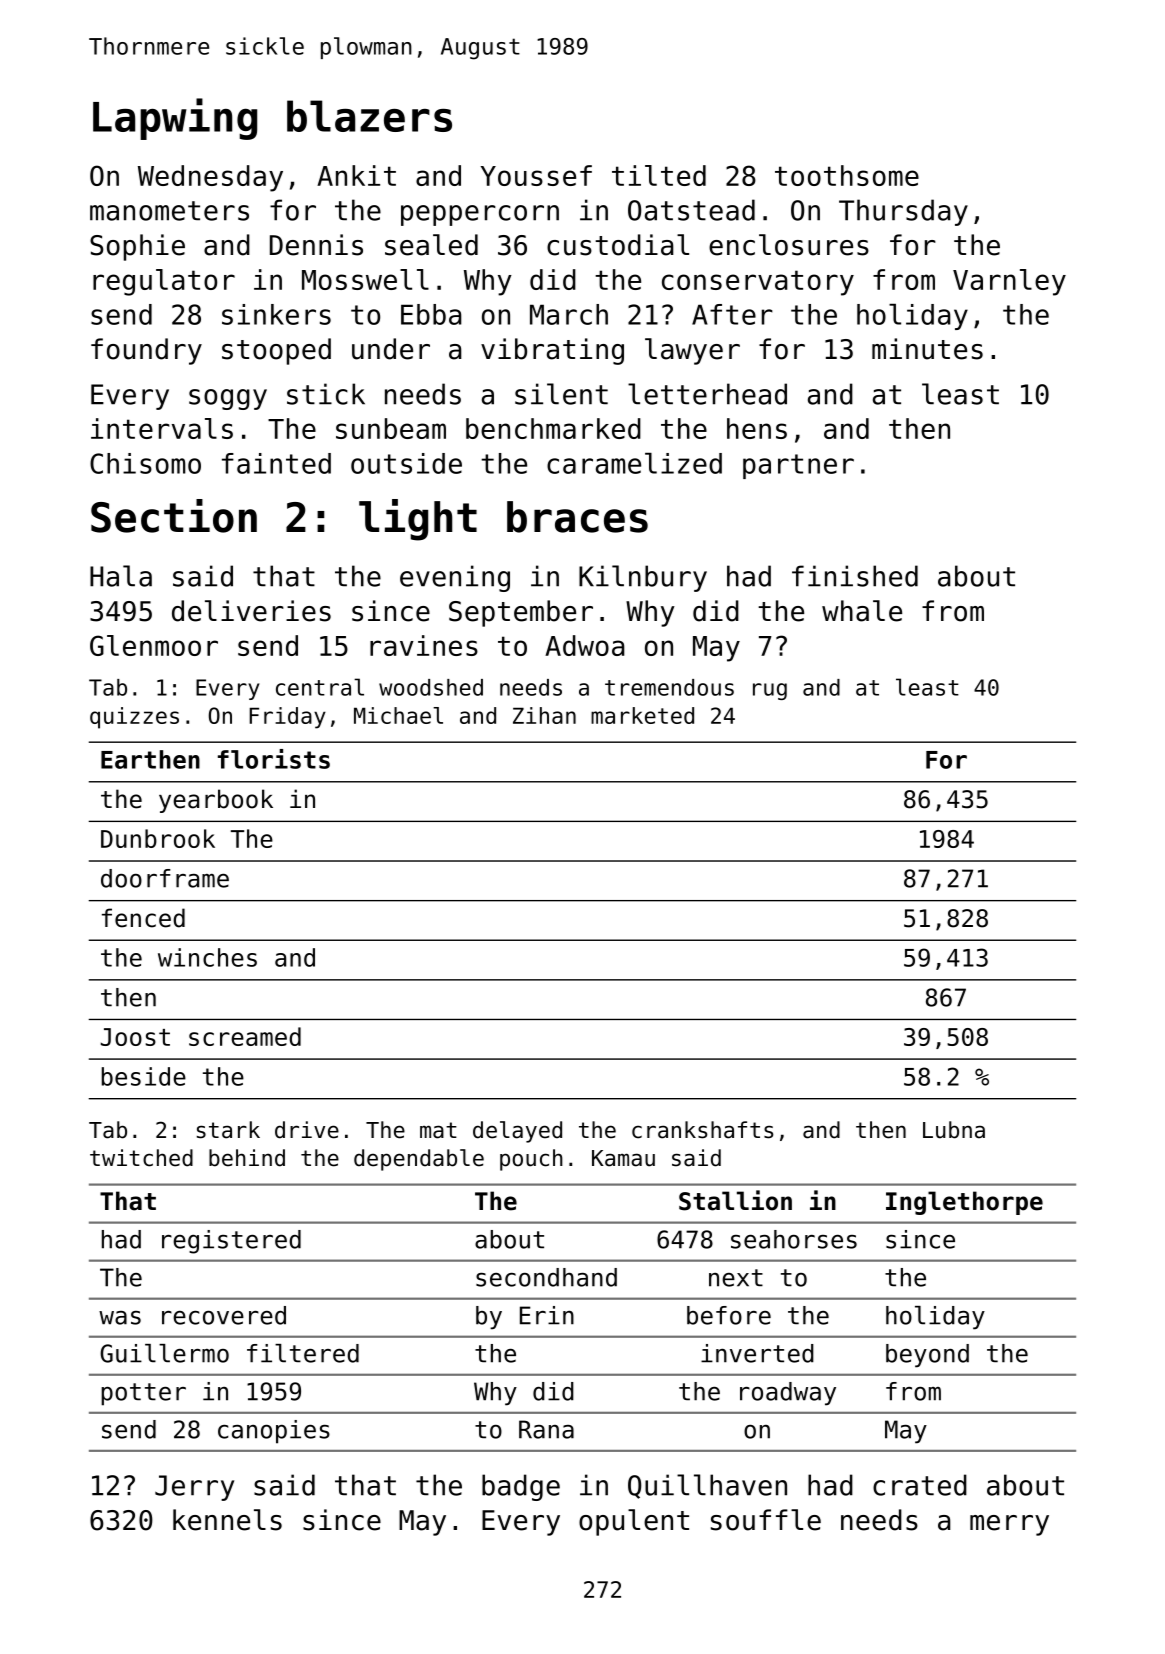 Image resolution: width=1165 pixels, height=1654 pixels. Describe the element at coordinates (927, 349) in the screenshot. I see `minutes` at that location.
